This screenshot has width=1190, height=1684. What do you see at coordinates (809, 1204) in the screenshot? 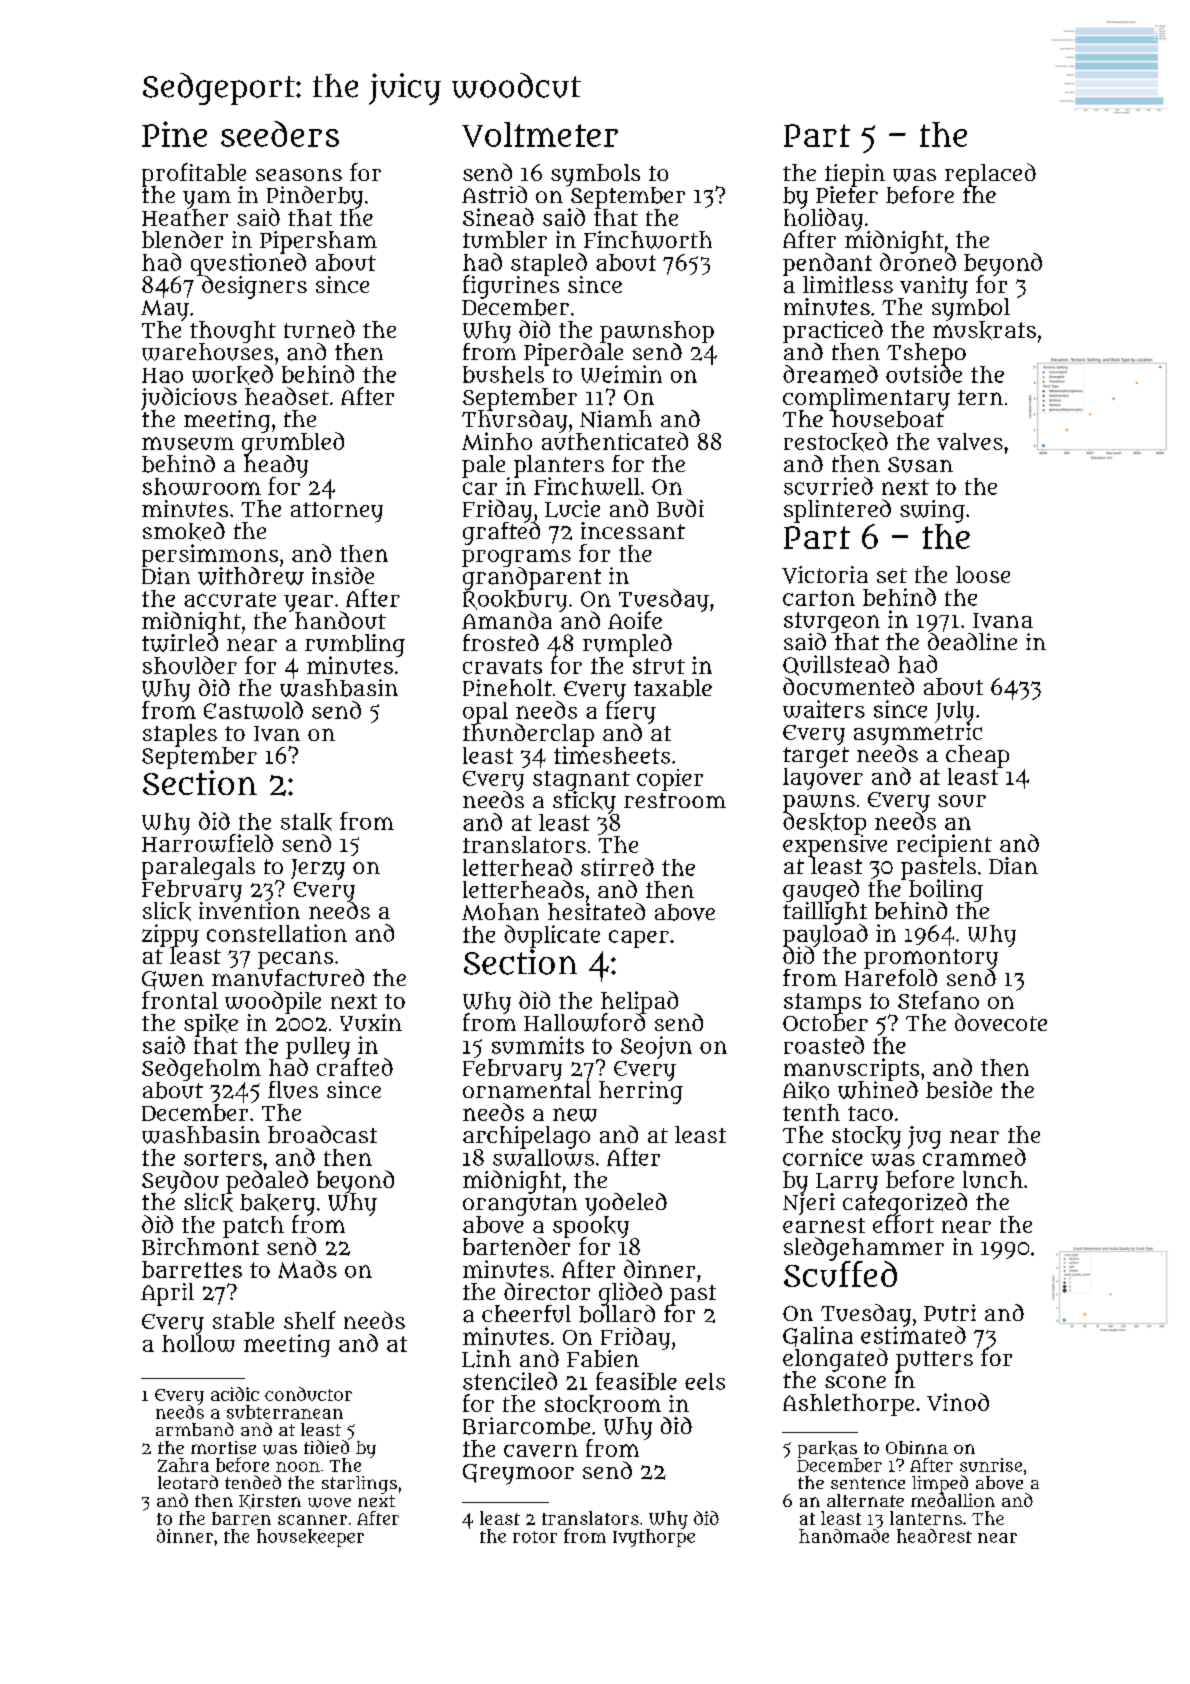
I see `Njeri` at bounding box center [809, 1204].
